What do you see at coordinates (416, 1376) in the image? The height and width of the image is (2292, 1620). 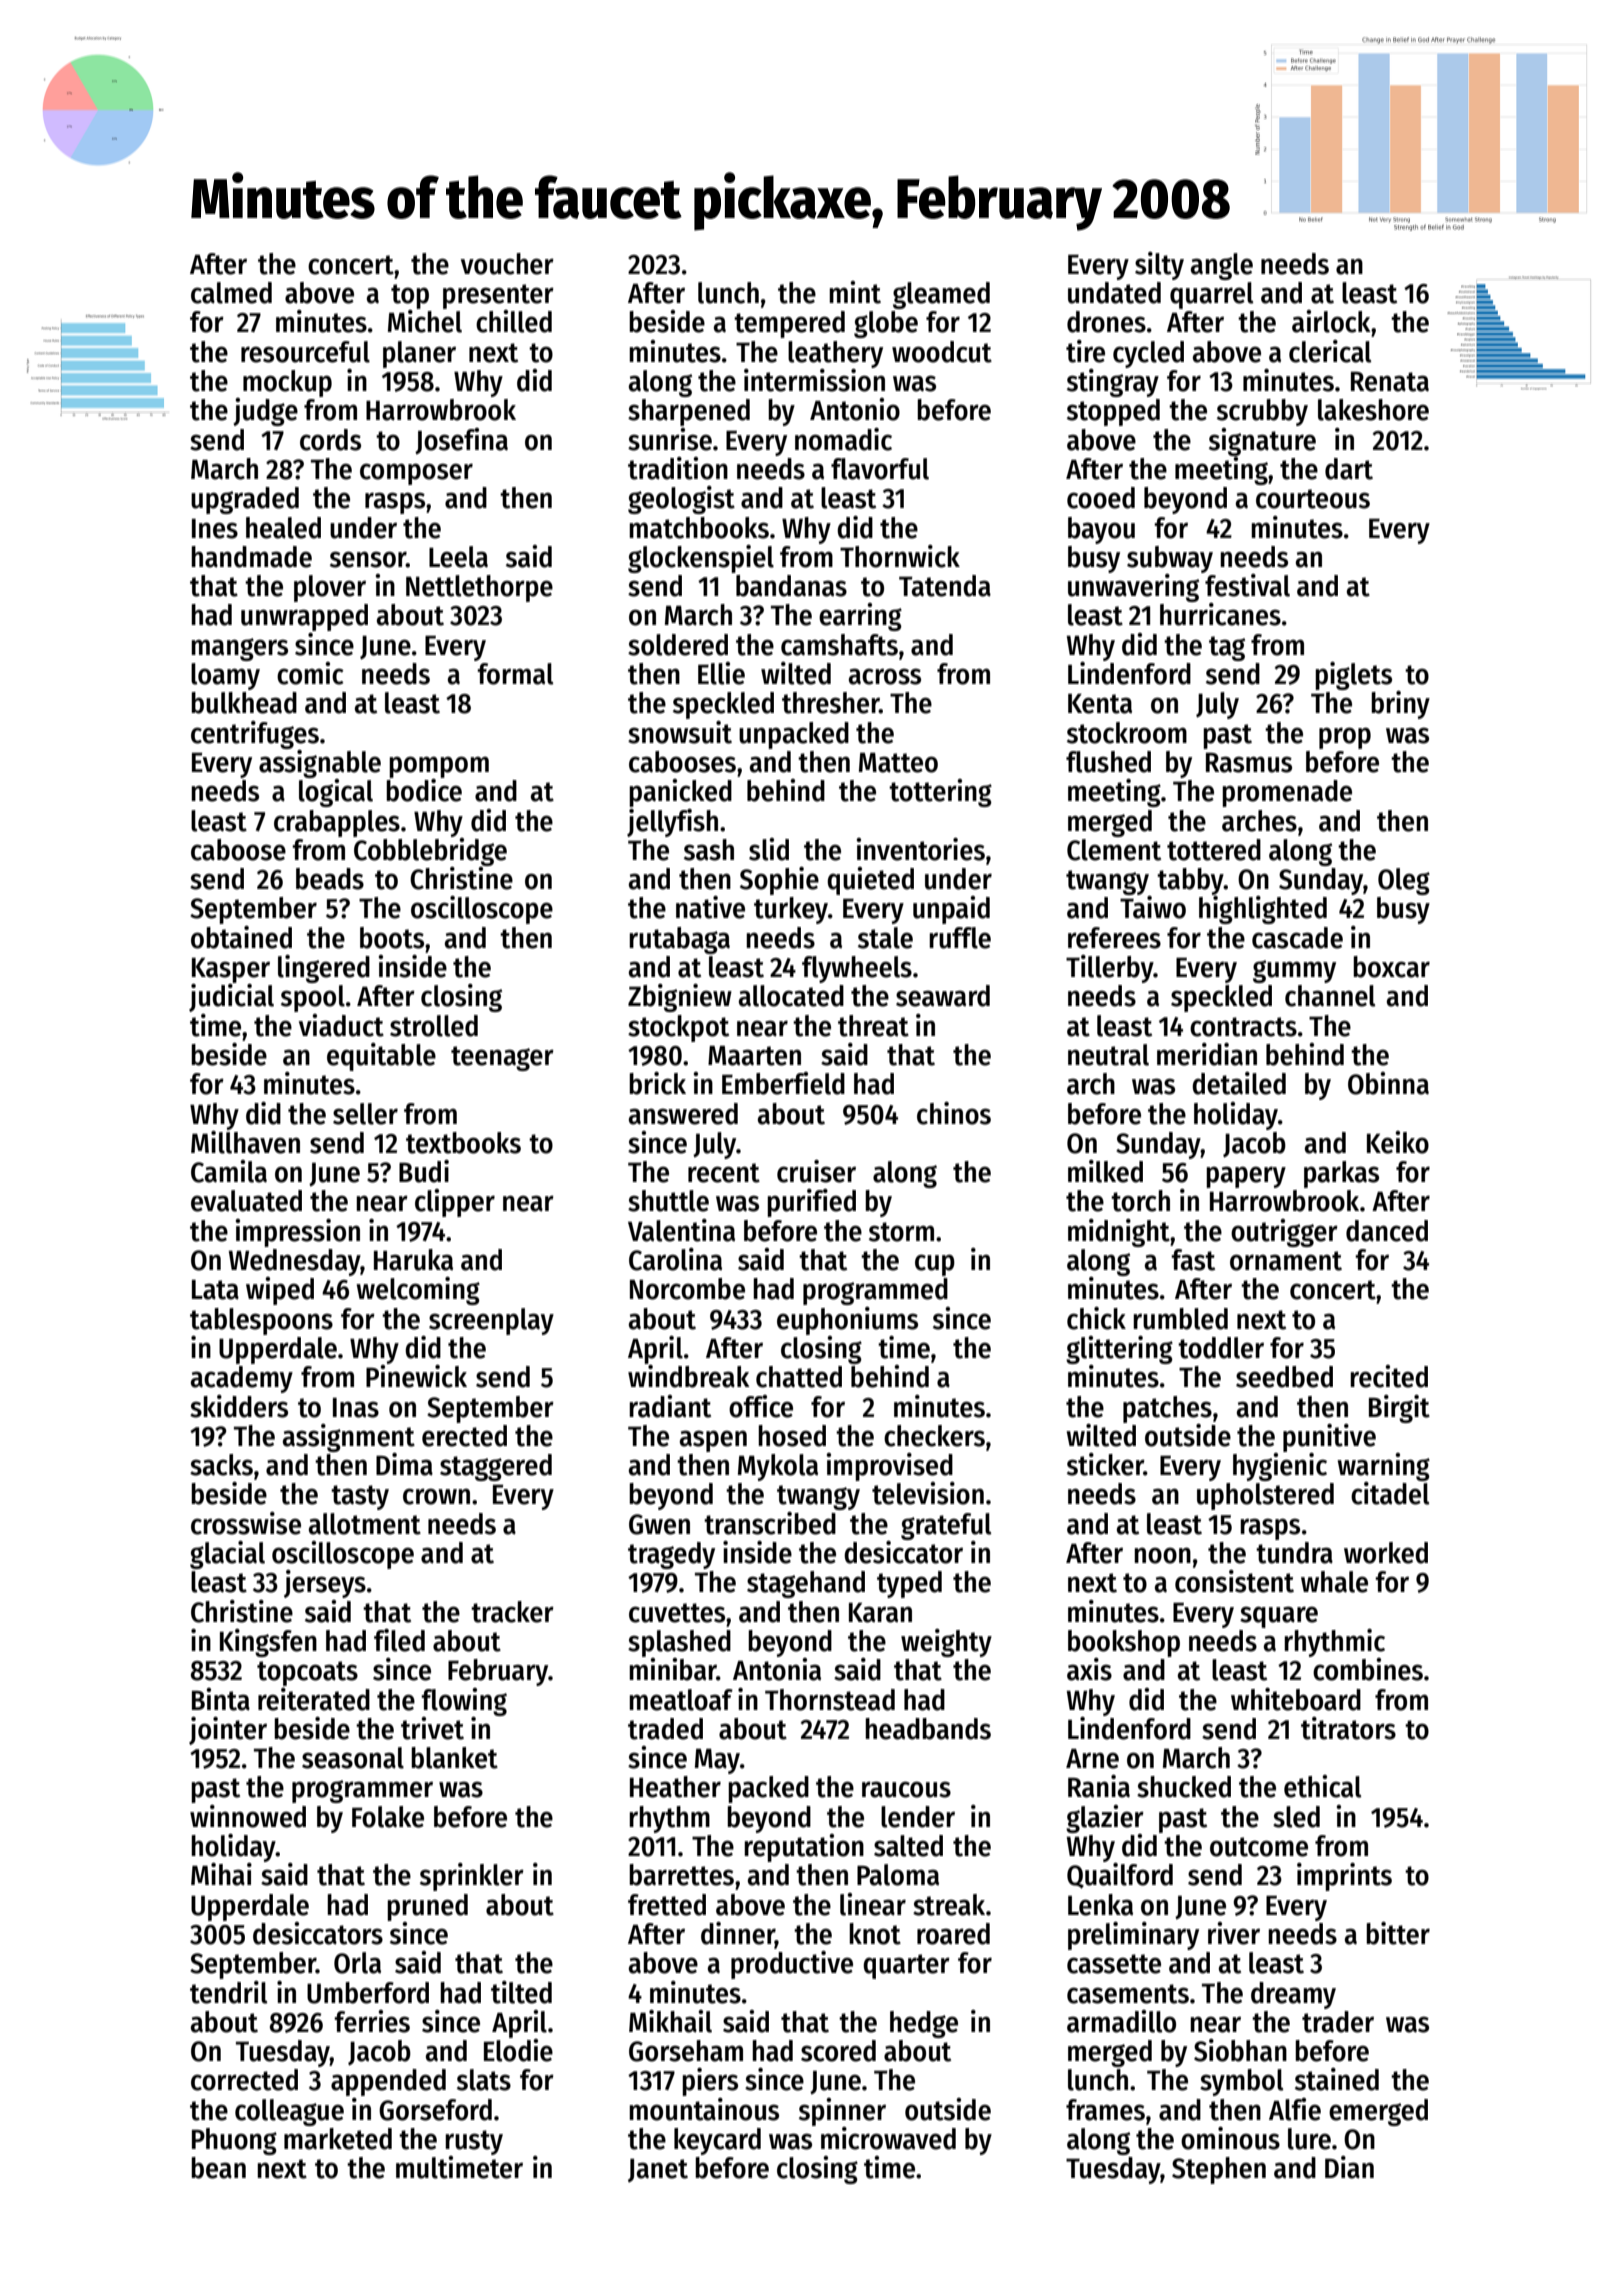 I see `Pinewick` at bounding box center [416, 1376].
